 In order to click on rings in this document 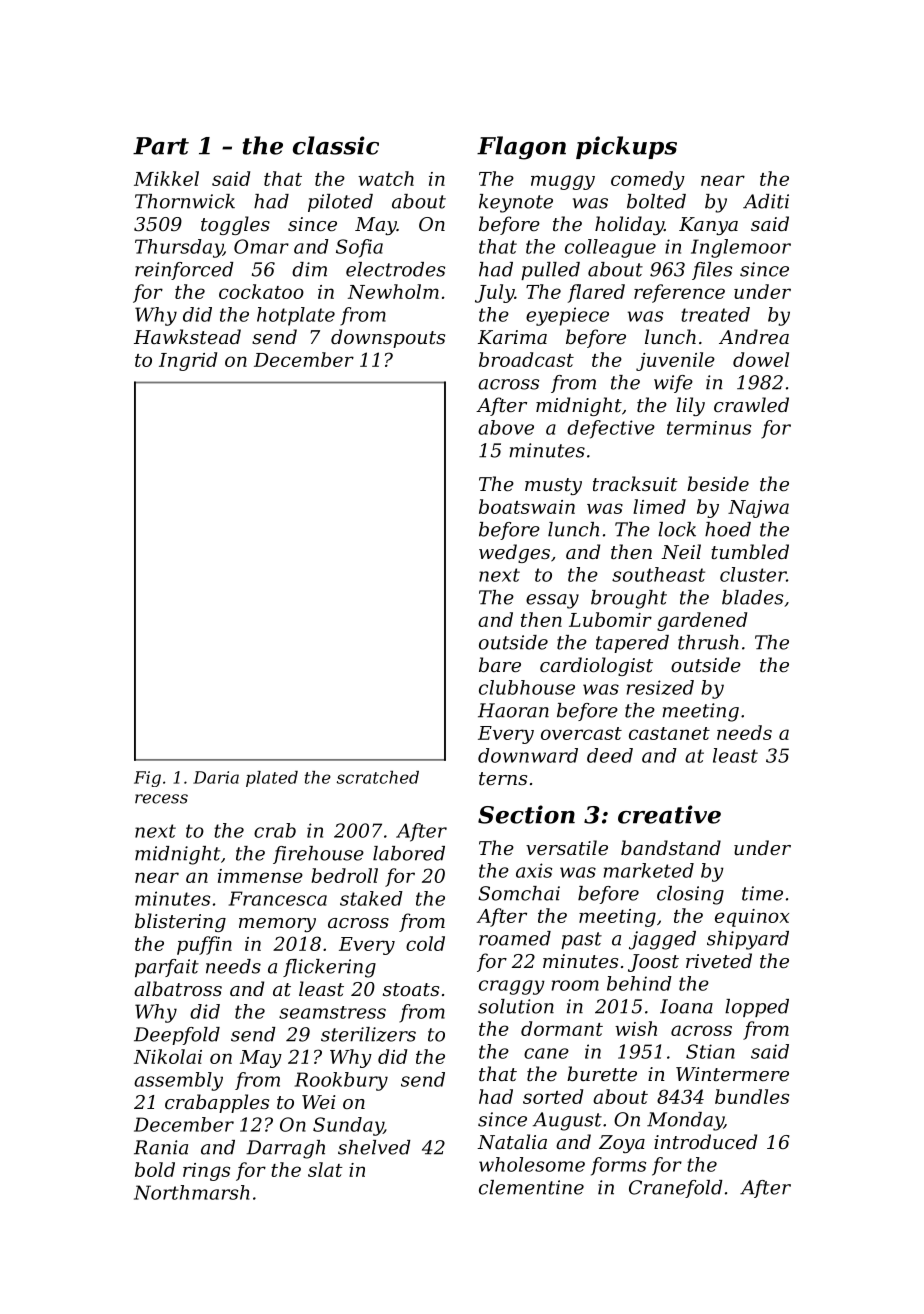, I will do `click(206, 1172)`.
